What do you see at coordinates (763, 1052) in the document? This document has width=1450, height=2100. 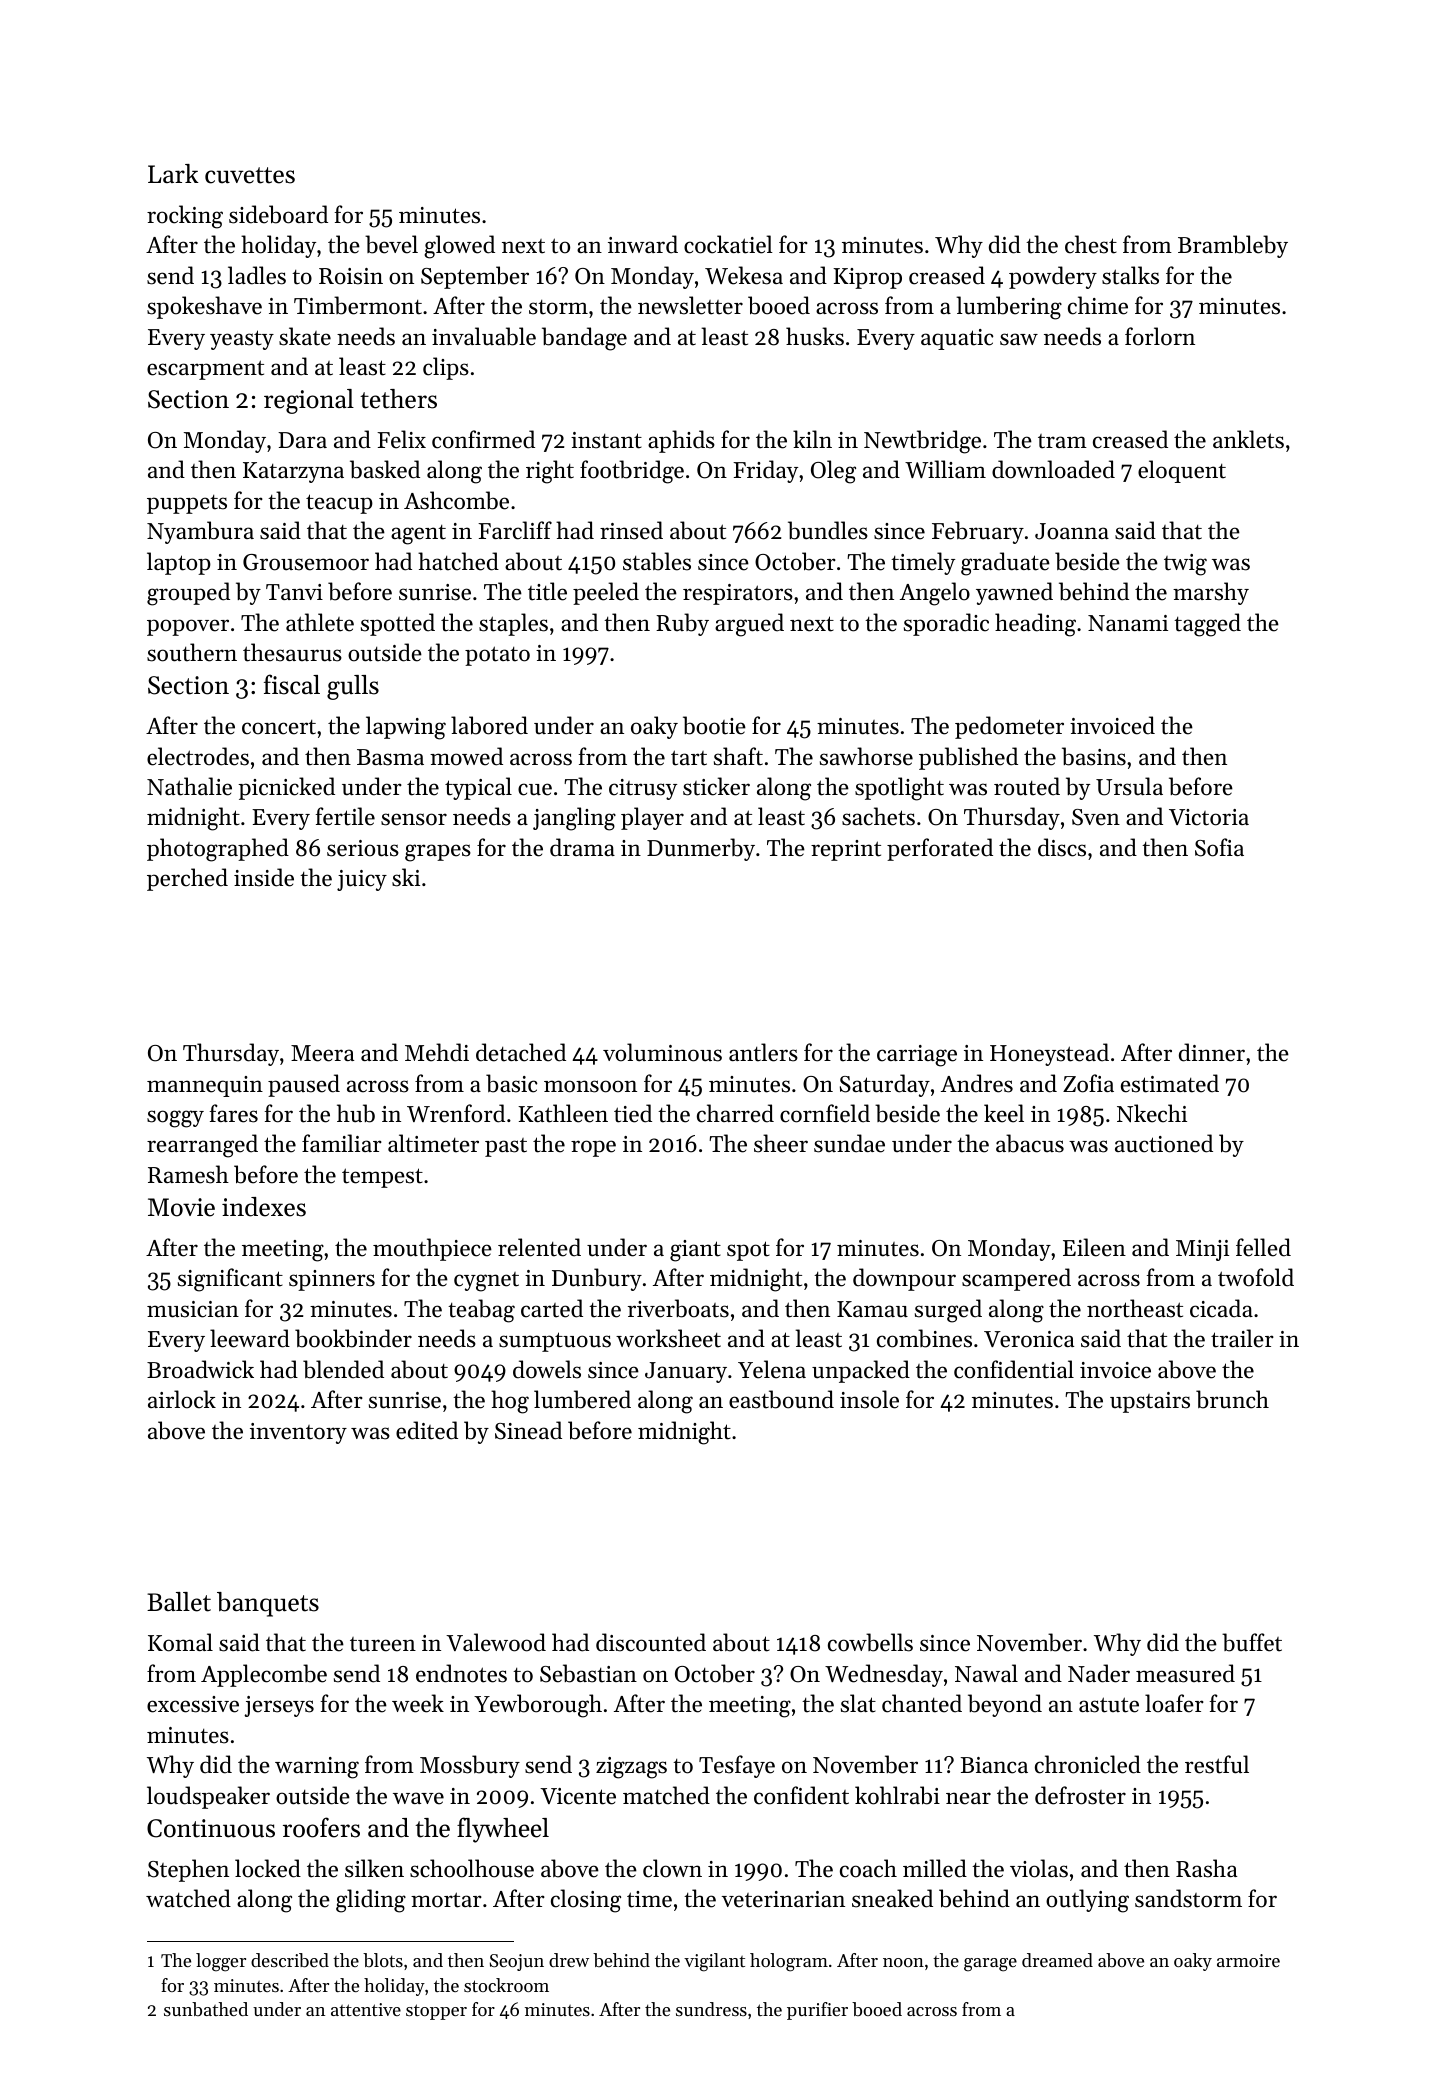 I see `antlers` at bounding box center [763, 1052].
